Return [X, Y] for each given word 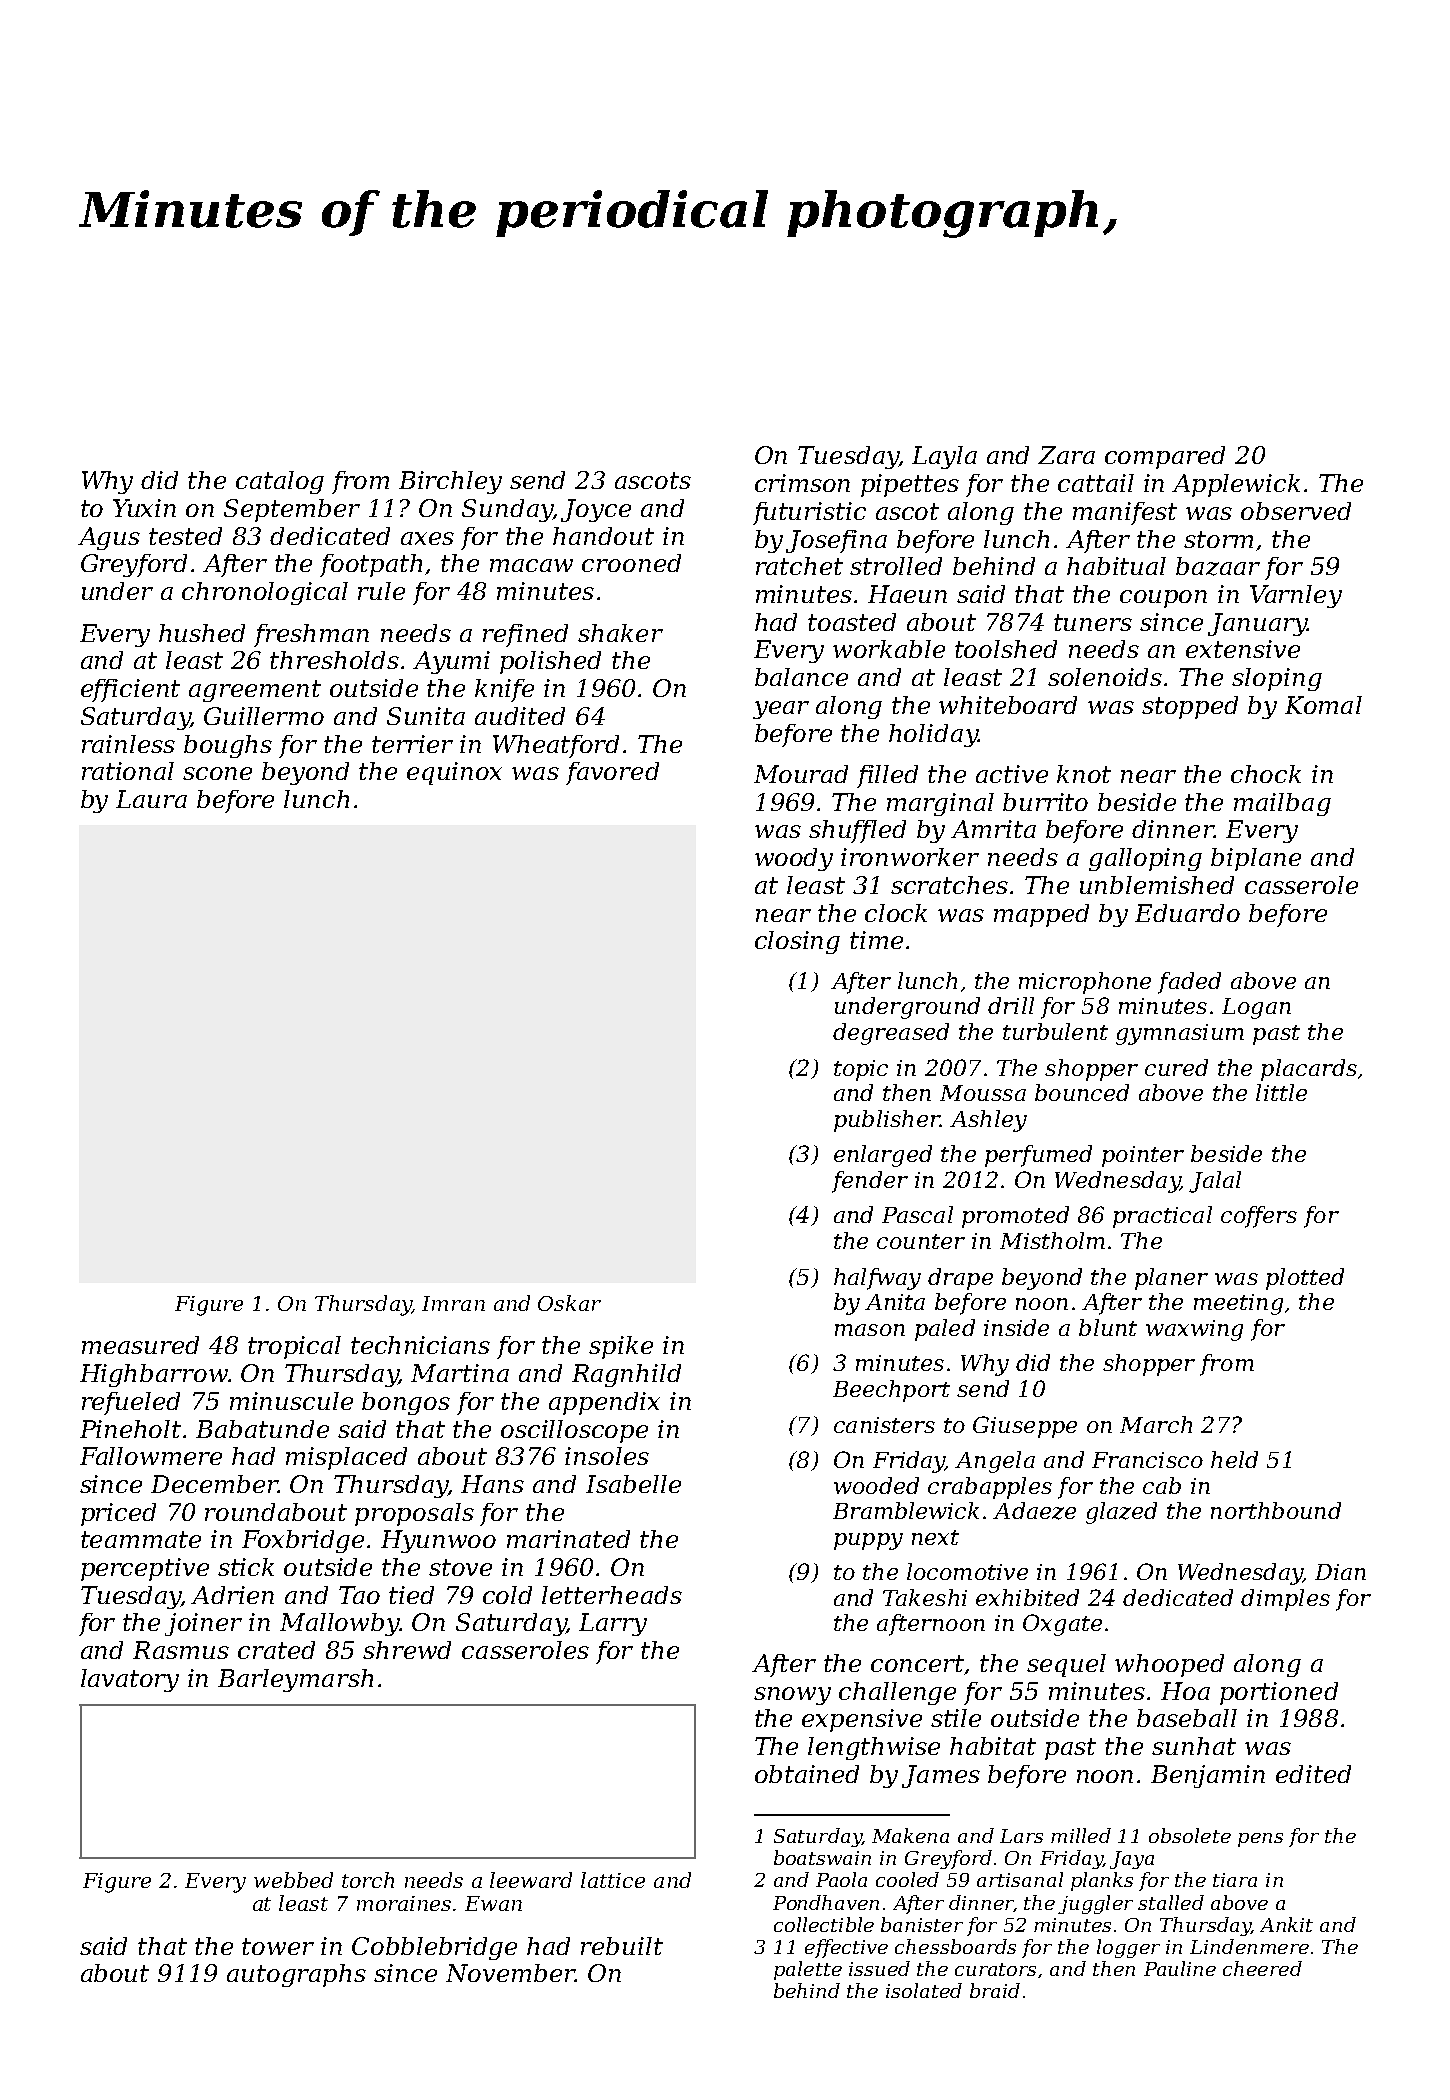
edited [1313, 1774]
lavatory [130, 1680]
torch [368, 1880]
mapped [1041, 915]
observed [1296, 511]
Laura [151, 799]
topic [861, 1070]
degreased [891, 1034]
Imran [453, 1303]
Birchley [450, 482]
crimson [802, 483]
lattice [613, 1880]
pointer [1143, 1156]
